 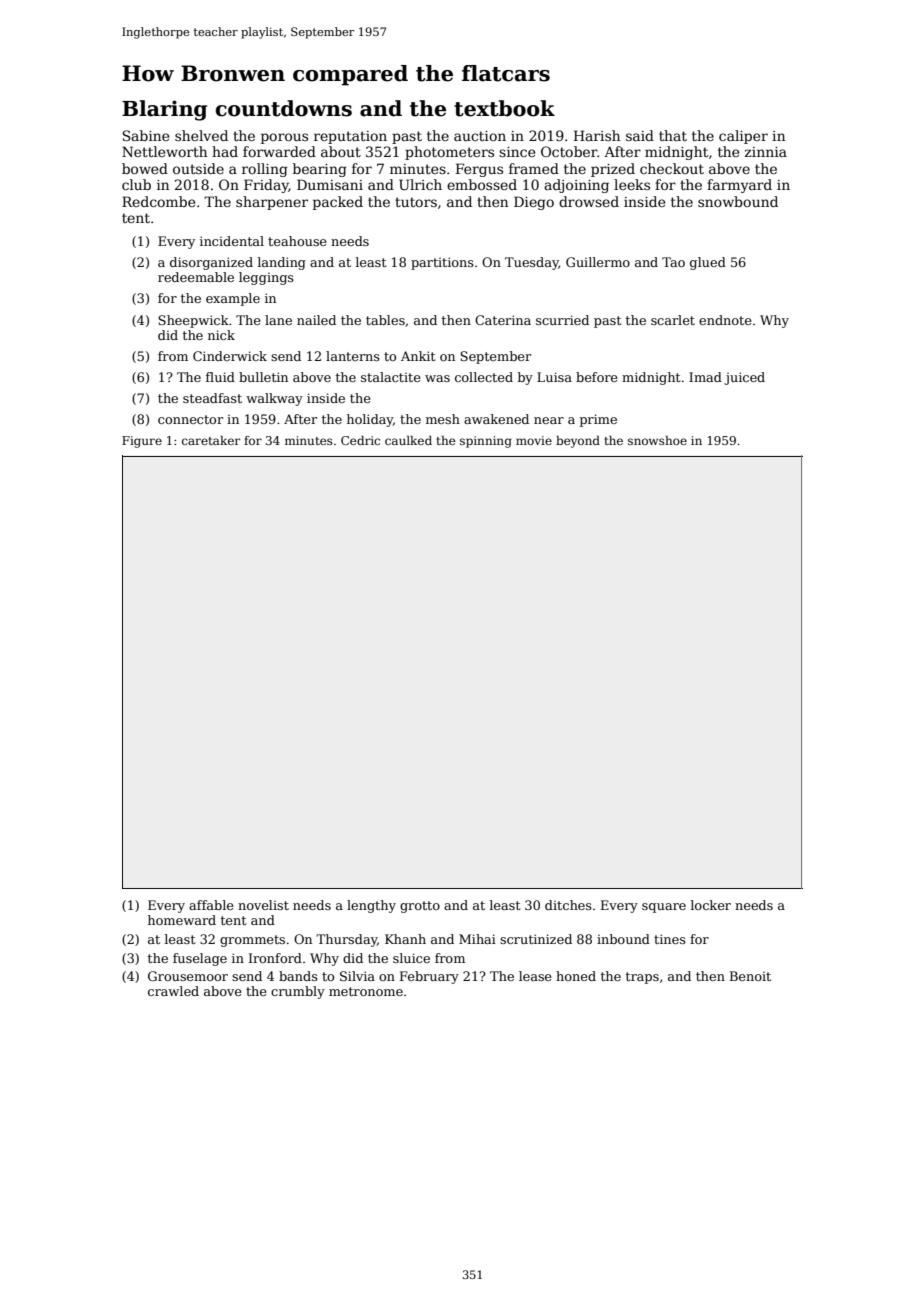 What do you see at coordinates (263, 905) in the screenshot?
I see `novelist` at bounding box center [263, 905].
